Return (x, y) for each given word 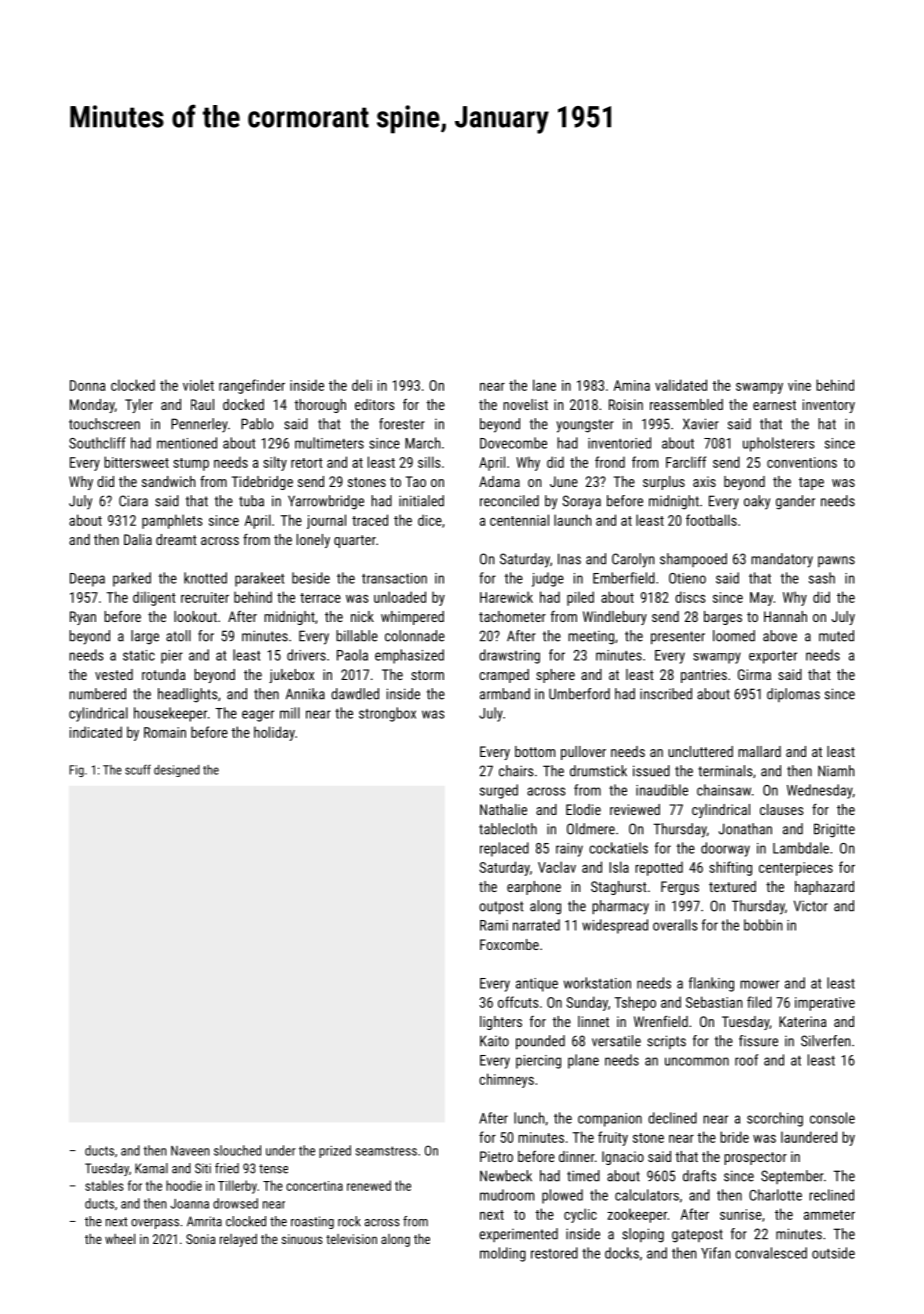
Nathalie (503, 809)
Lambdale (801, 848)
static (139, 655)
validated (681, 385)
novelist (525, 404)
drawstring (509, 656)
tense (273, 1169)
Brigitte (834, 830)
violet (198, 385)
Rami (494, 925)
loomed (734, 636)
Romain (165, 732)
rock (349, 1221)
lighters (501, 1023)
